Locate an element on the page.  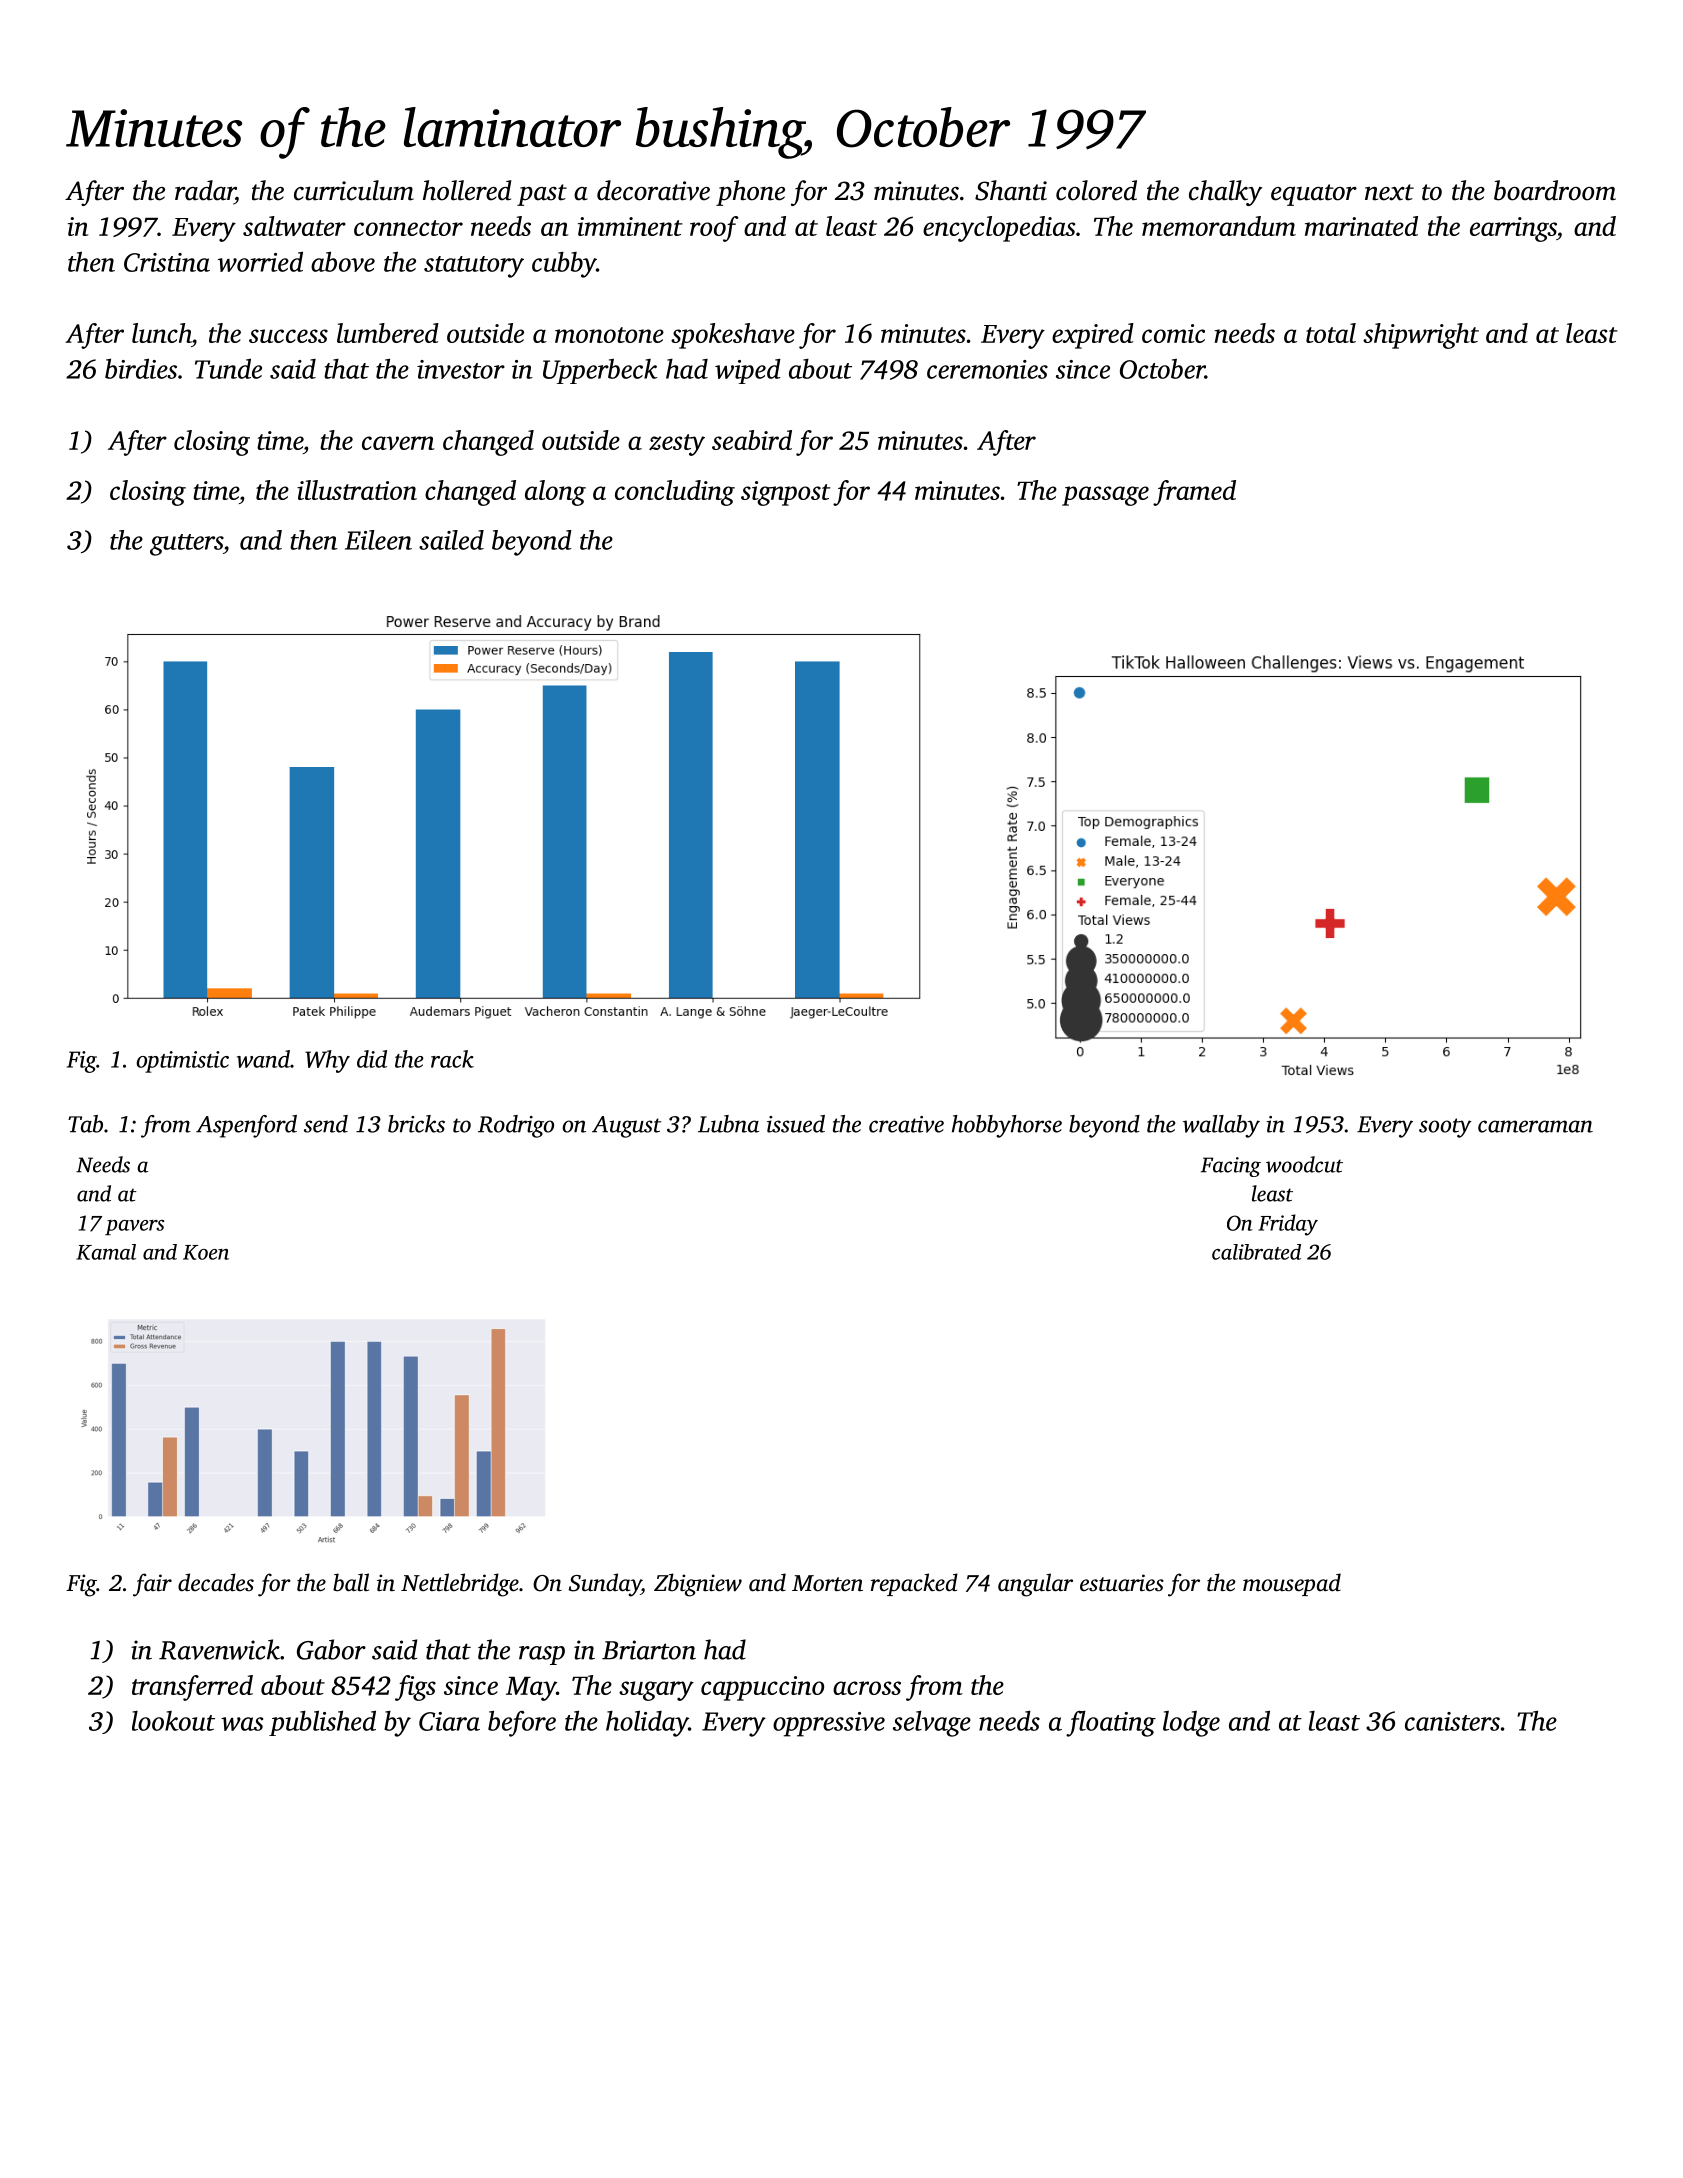
signpost is located at coordinates (786, 493).
